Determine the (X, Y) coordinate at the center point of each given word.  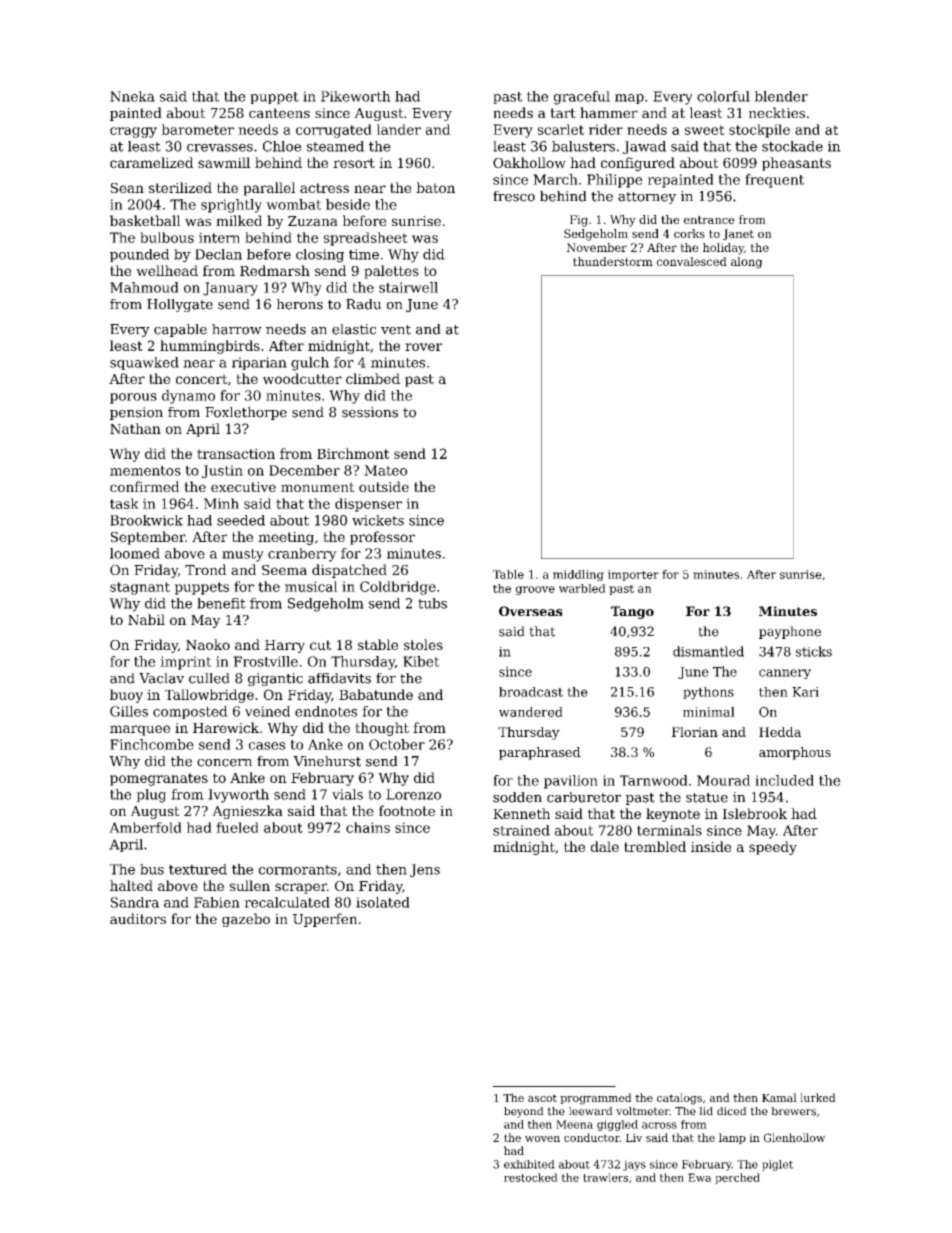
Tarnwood (654, 780)
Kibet (421, 661)
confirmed (145, 486)
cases (267, 746)
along (746, 263)
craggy (133, 132)
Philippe (614, 181)
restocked (531, 1177)
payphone (790, 632)
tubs (432, 603)
